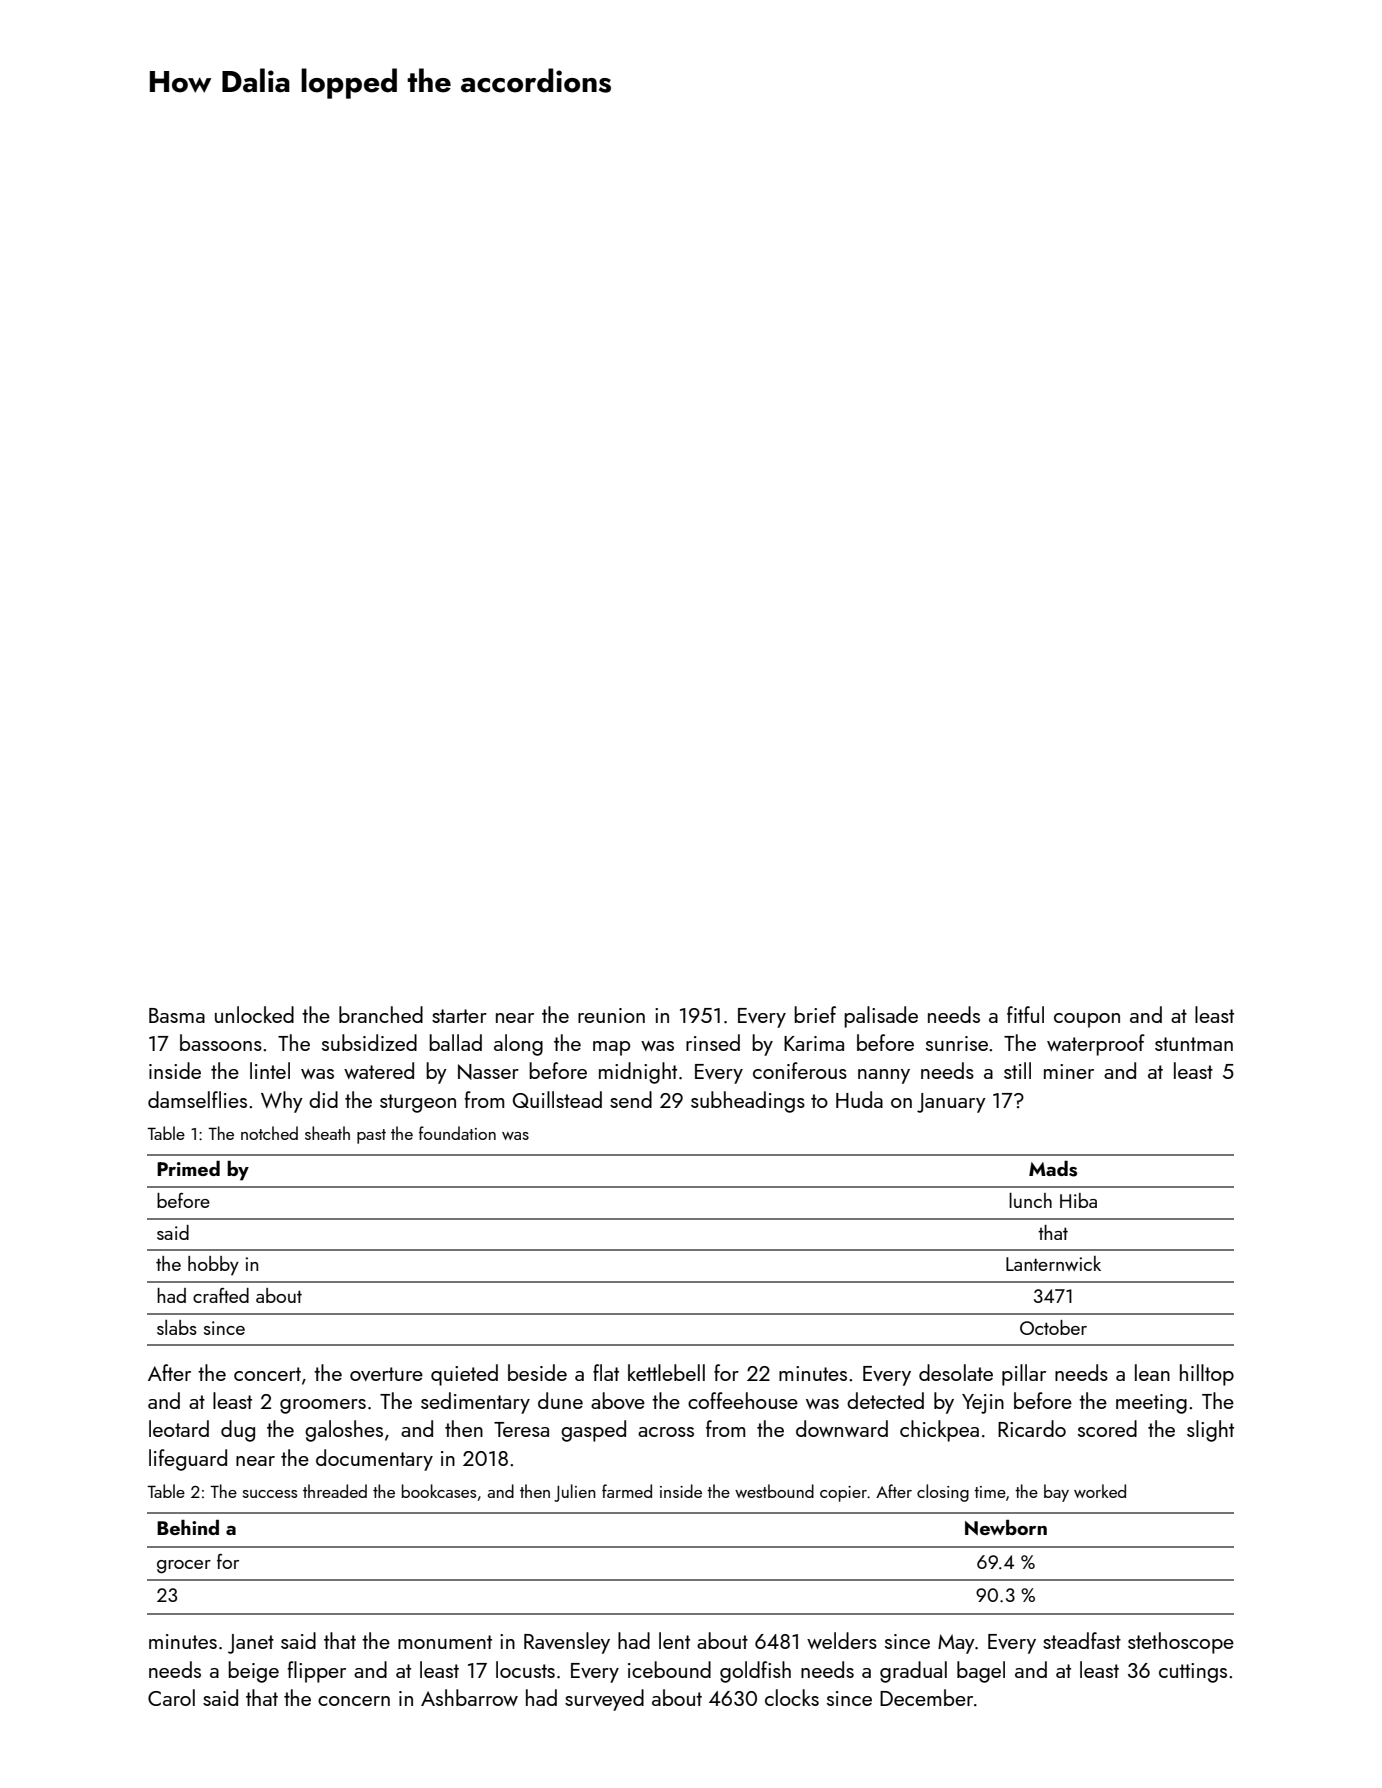 The height and width of the screenshot is (1788, 1382). What do you see at coordinates (177, 1327) in the screenshot?
I see `slabs` at bounding box center [177, 1327].
